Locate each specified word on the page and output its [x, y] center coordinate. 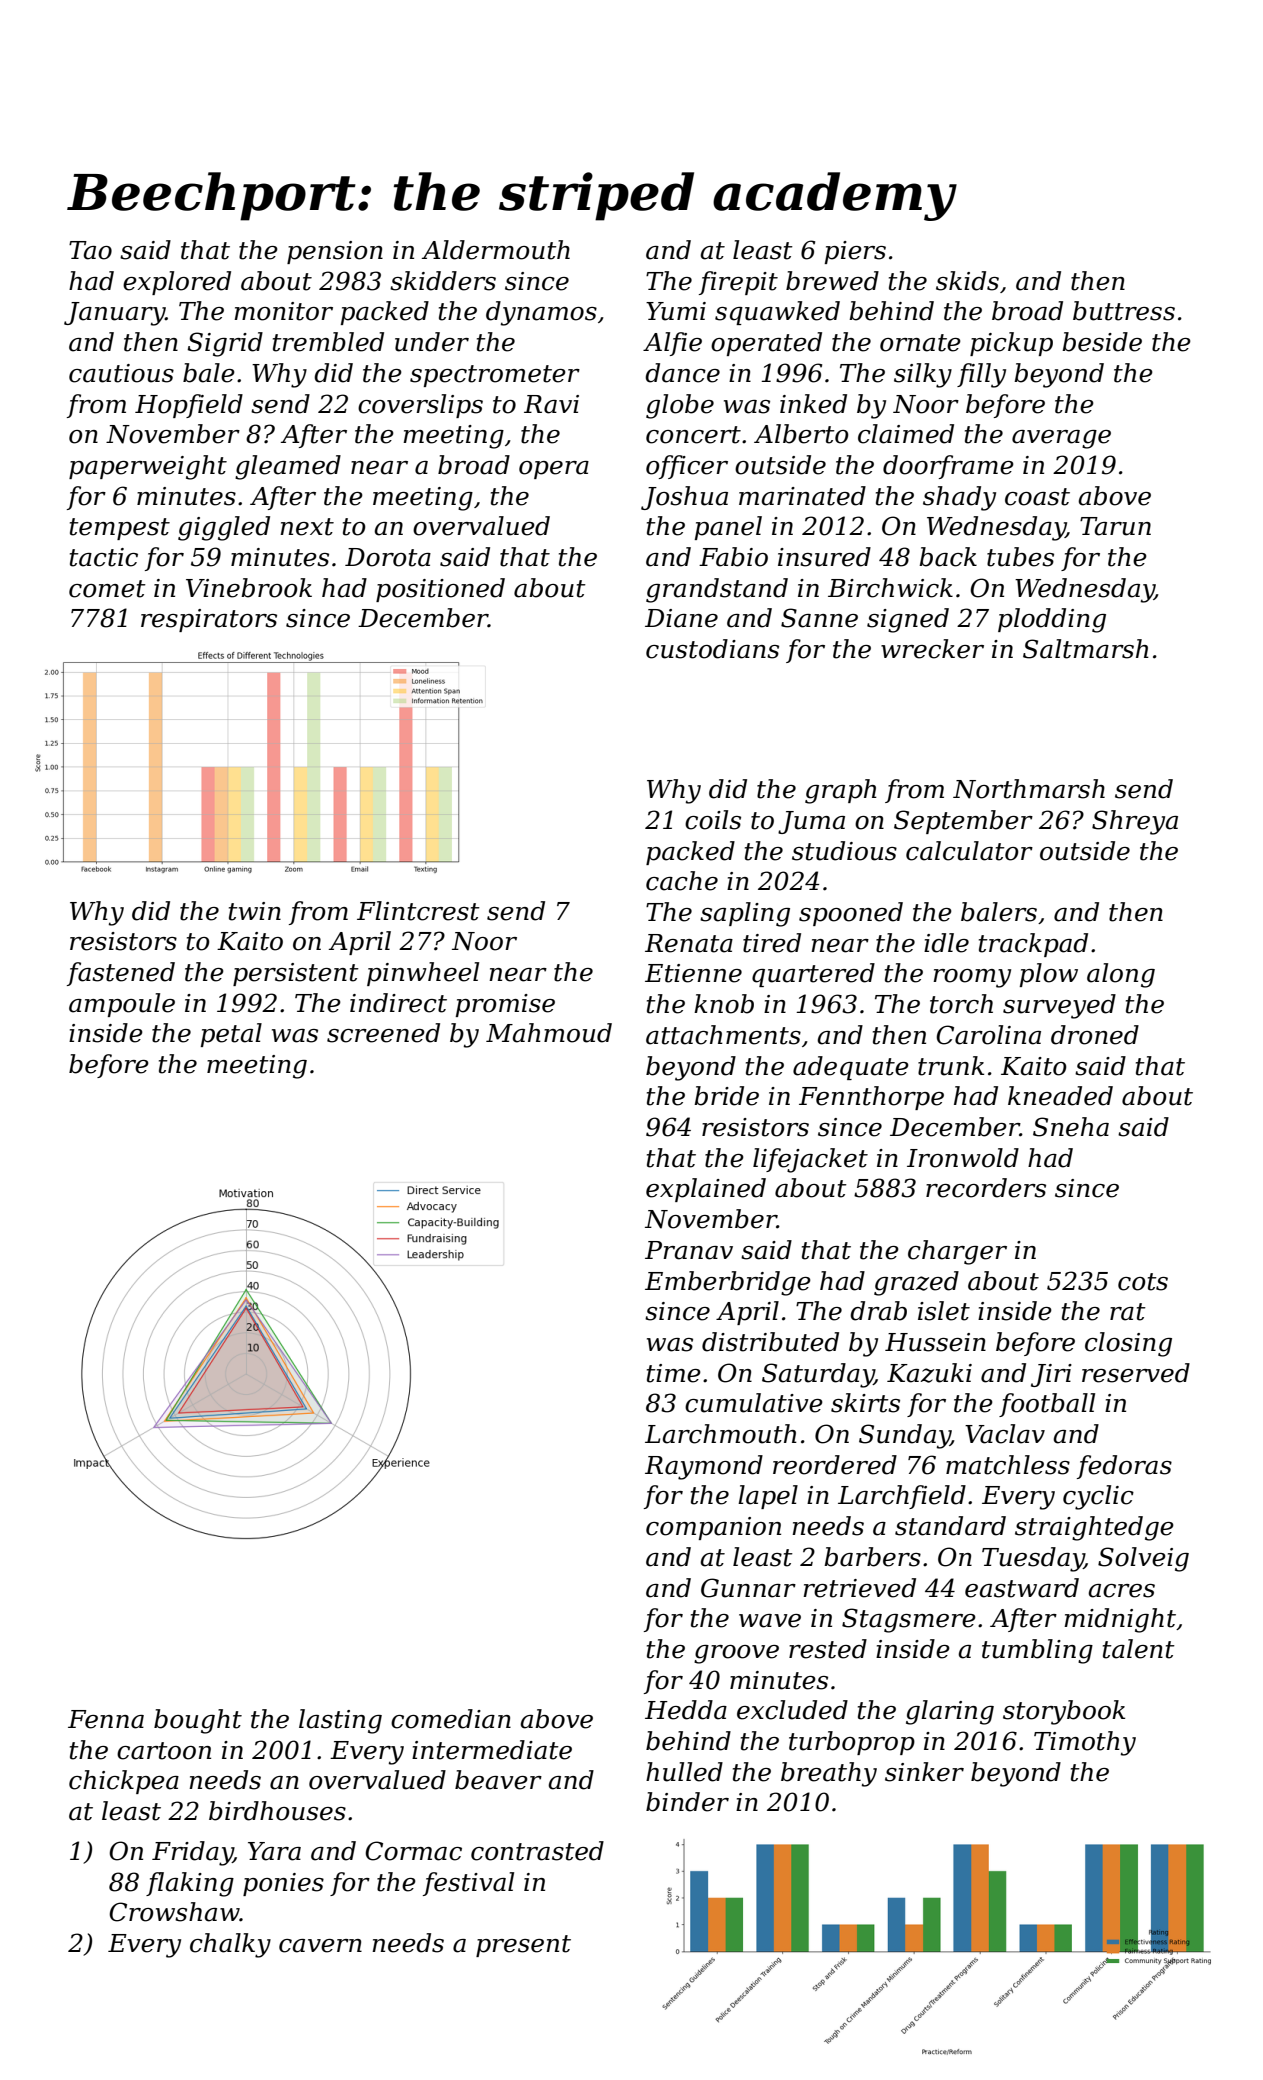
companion [713, 1528]
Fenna [106, 1719]
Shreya [1135, 822]
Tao [90, 250]
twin [255, 911]
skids [967, 281]
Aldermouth [496, 250]
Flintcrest [418, 911]
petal [231, 1035]
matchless [1008, 1465]
